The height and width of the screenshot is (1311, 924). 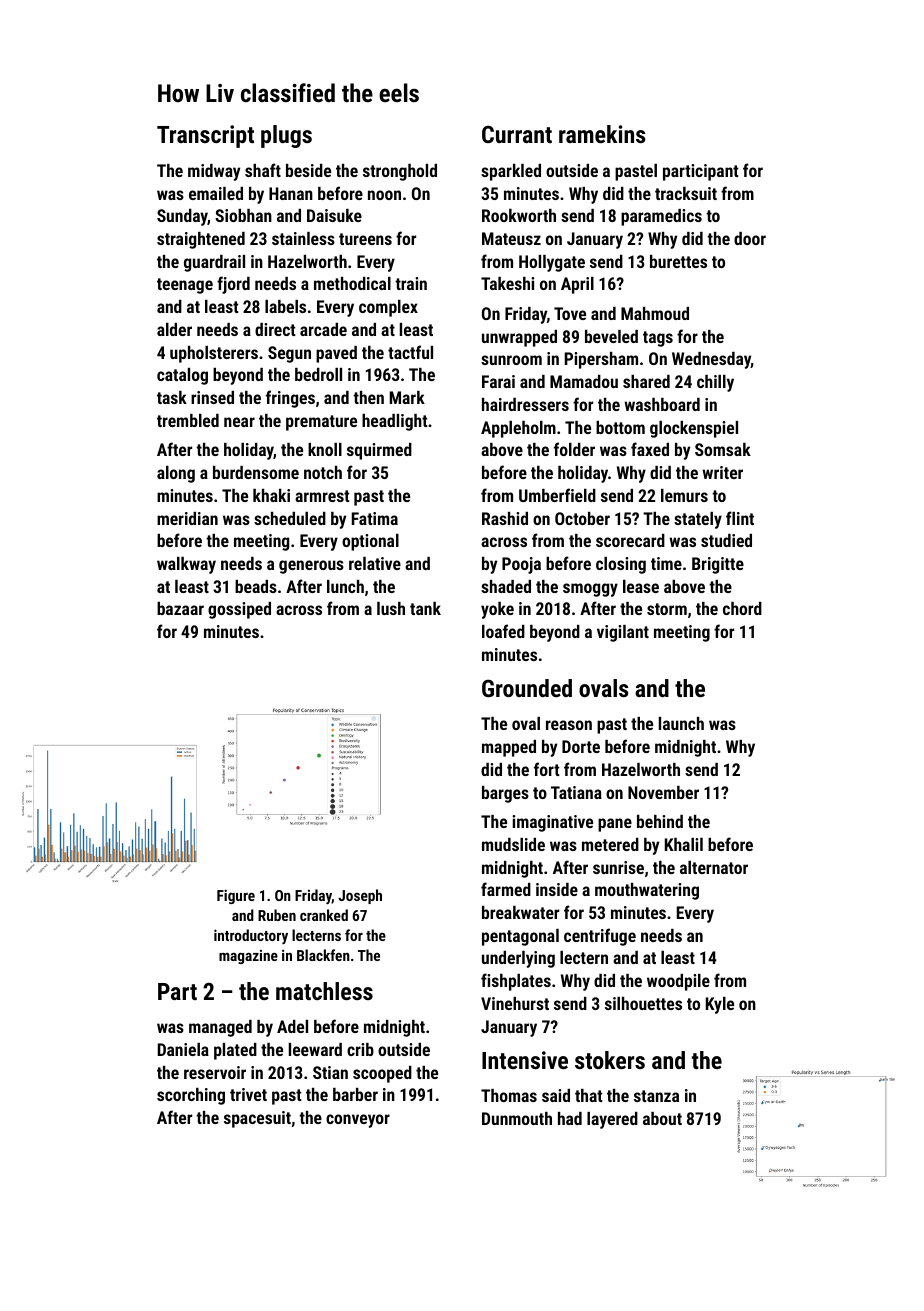 I want to click on Kyle, so click(x=720, y=1005).
